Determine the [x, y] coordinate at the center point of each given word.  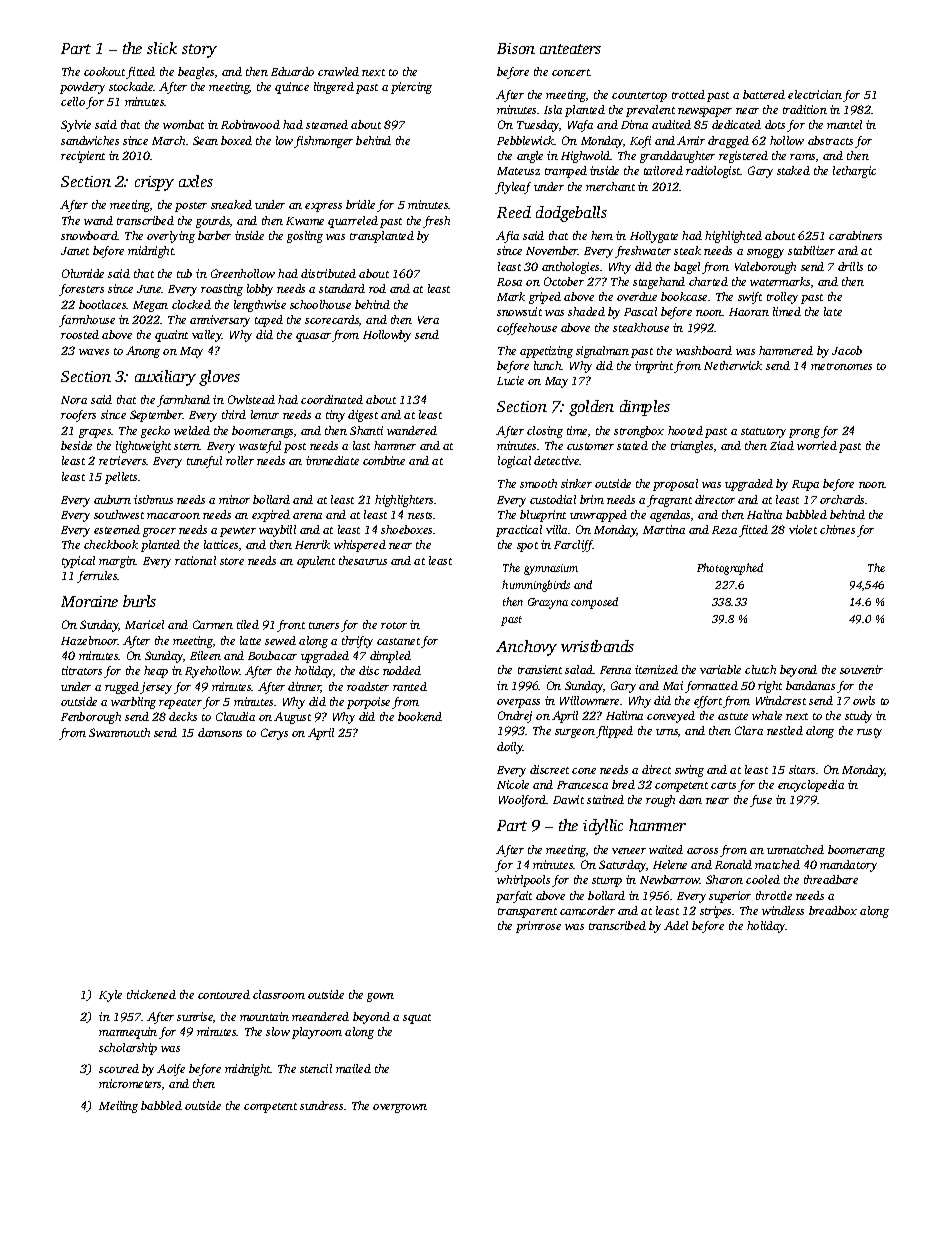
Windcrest [781, 700]
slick [162, 48]
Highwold [586, 157]
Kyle [110, 996]
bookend [420, 716]
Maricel [144, 624]
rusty [869, 733]
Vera [428, 320]
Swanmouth [119, 732]
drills [850, 266]
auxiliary [165, 378]
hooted [685, 430]
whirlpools [523, 881]
